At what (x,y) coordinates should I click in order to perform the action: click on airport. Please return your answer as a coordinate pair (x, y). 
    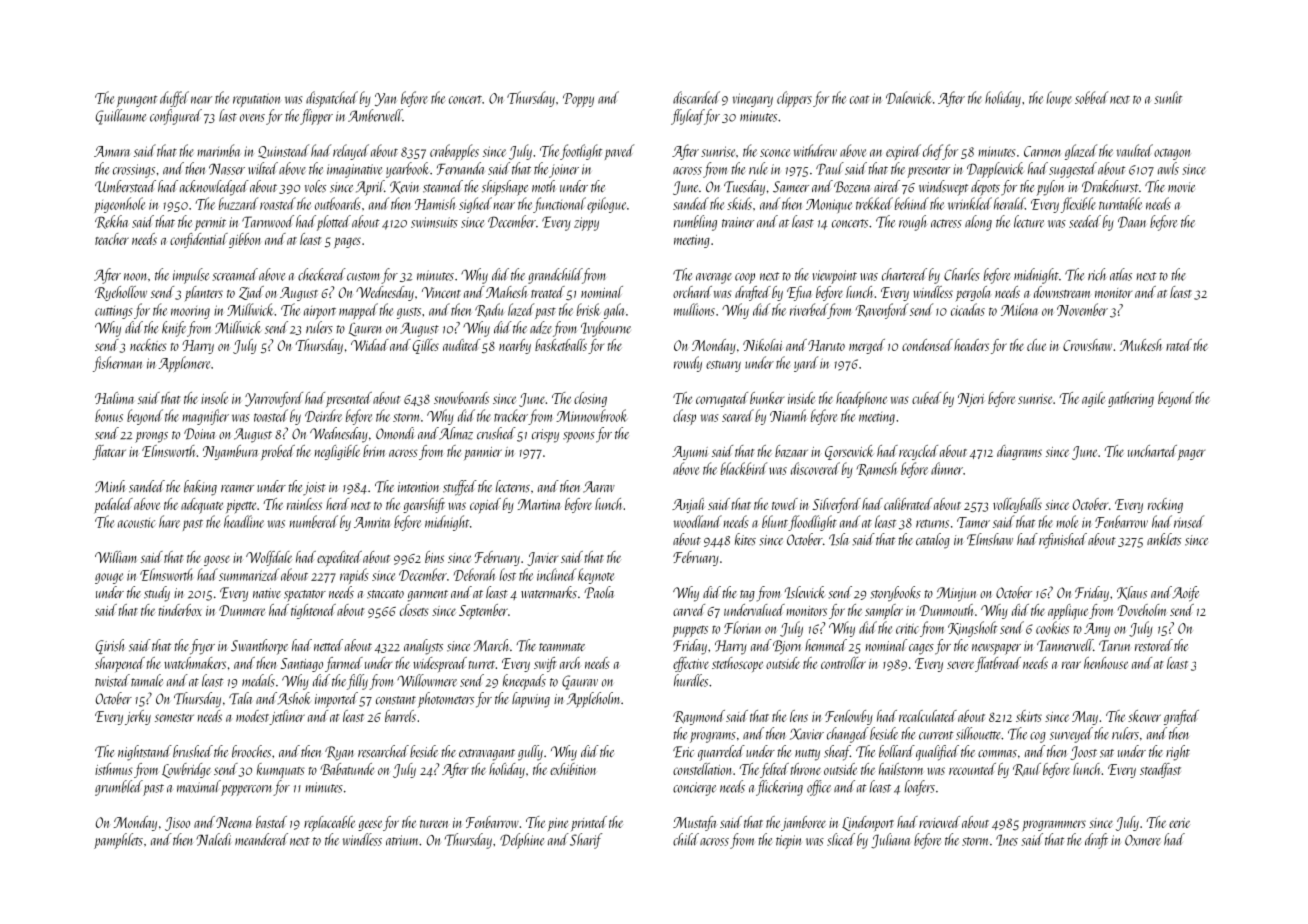
    Looking at the image, I should click on (320, 312).
